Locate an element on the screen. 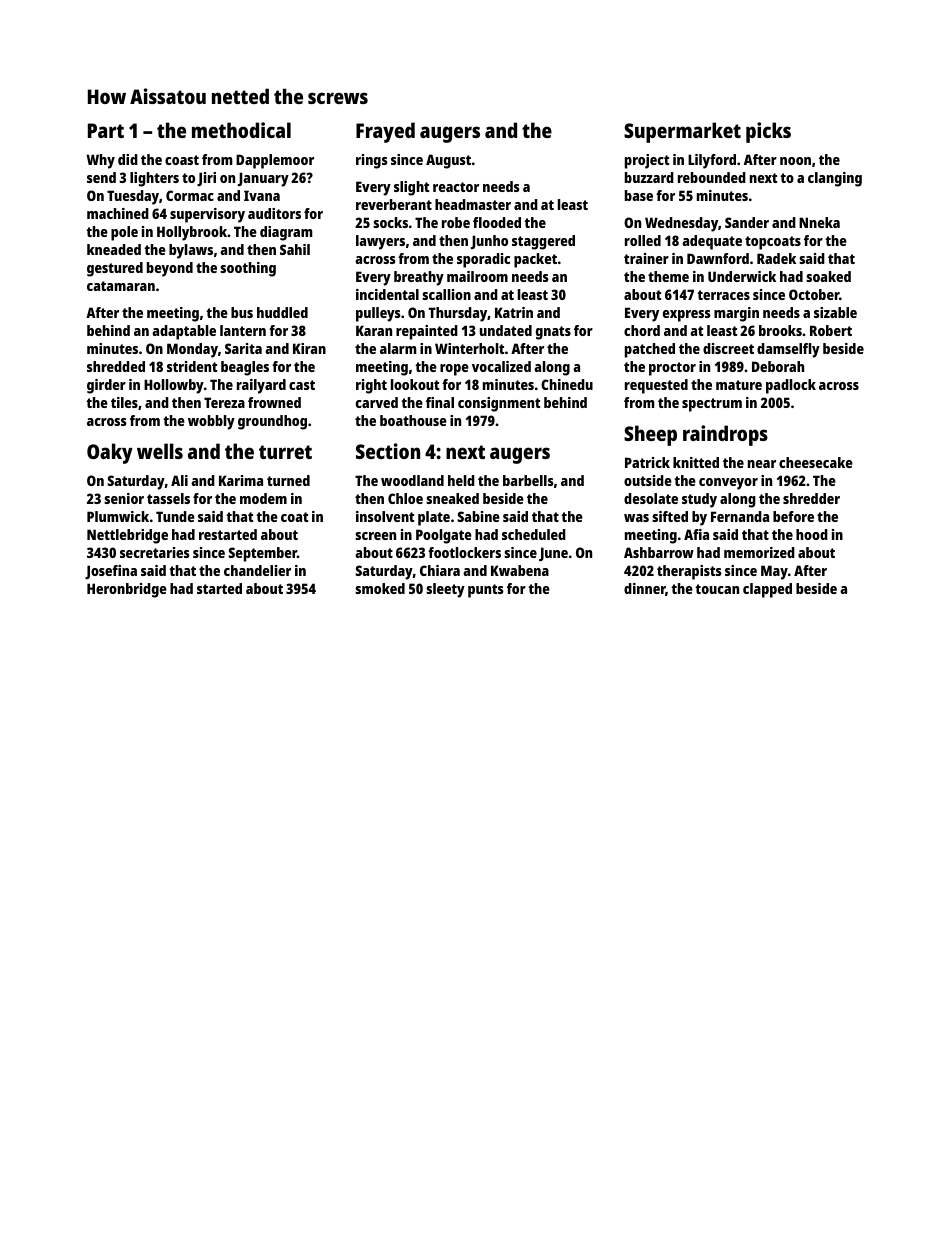 This screenshot has height=1233, width=952. Part is located at coordinates (106, 130).
